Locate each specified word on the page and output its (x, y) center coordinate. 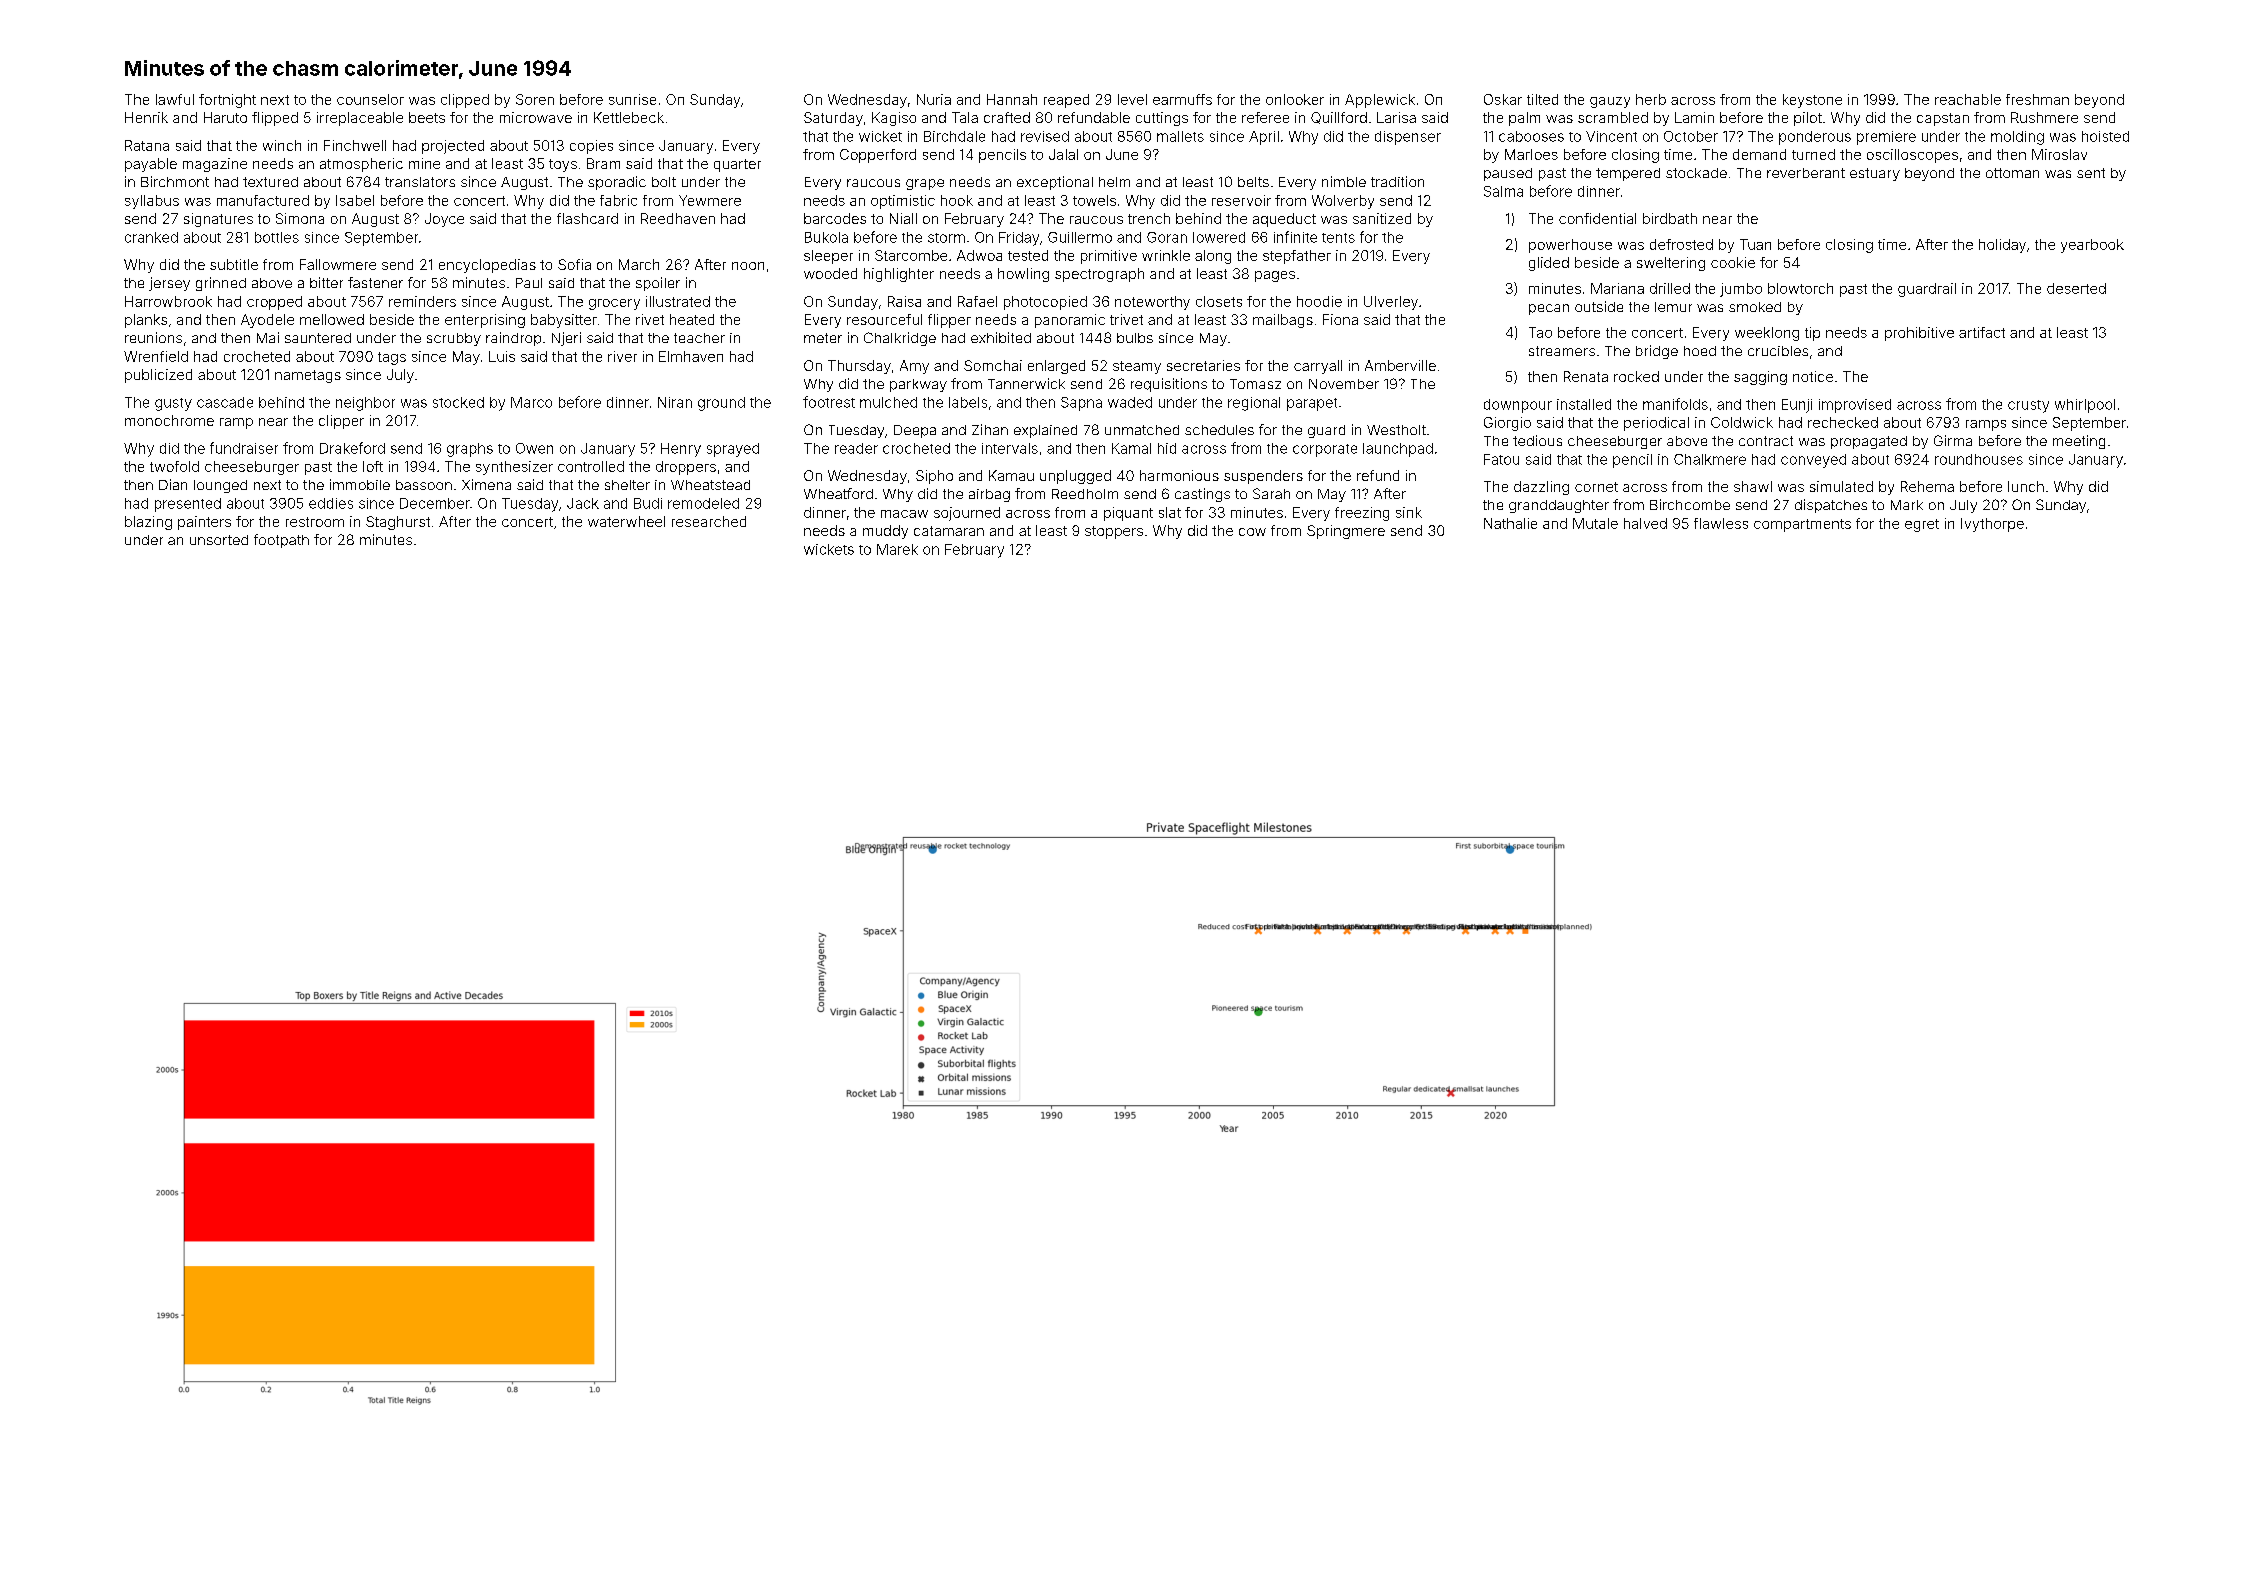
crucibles (1778, 351)
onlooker (1295, 99)
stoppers (1114, 532)
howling (1023, 275)
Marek (897, 549)
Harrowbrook (168, 301)
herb (1651, 99)
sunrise (632, 99)
